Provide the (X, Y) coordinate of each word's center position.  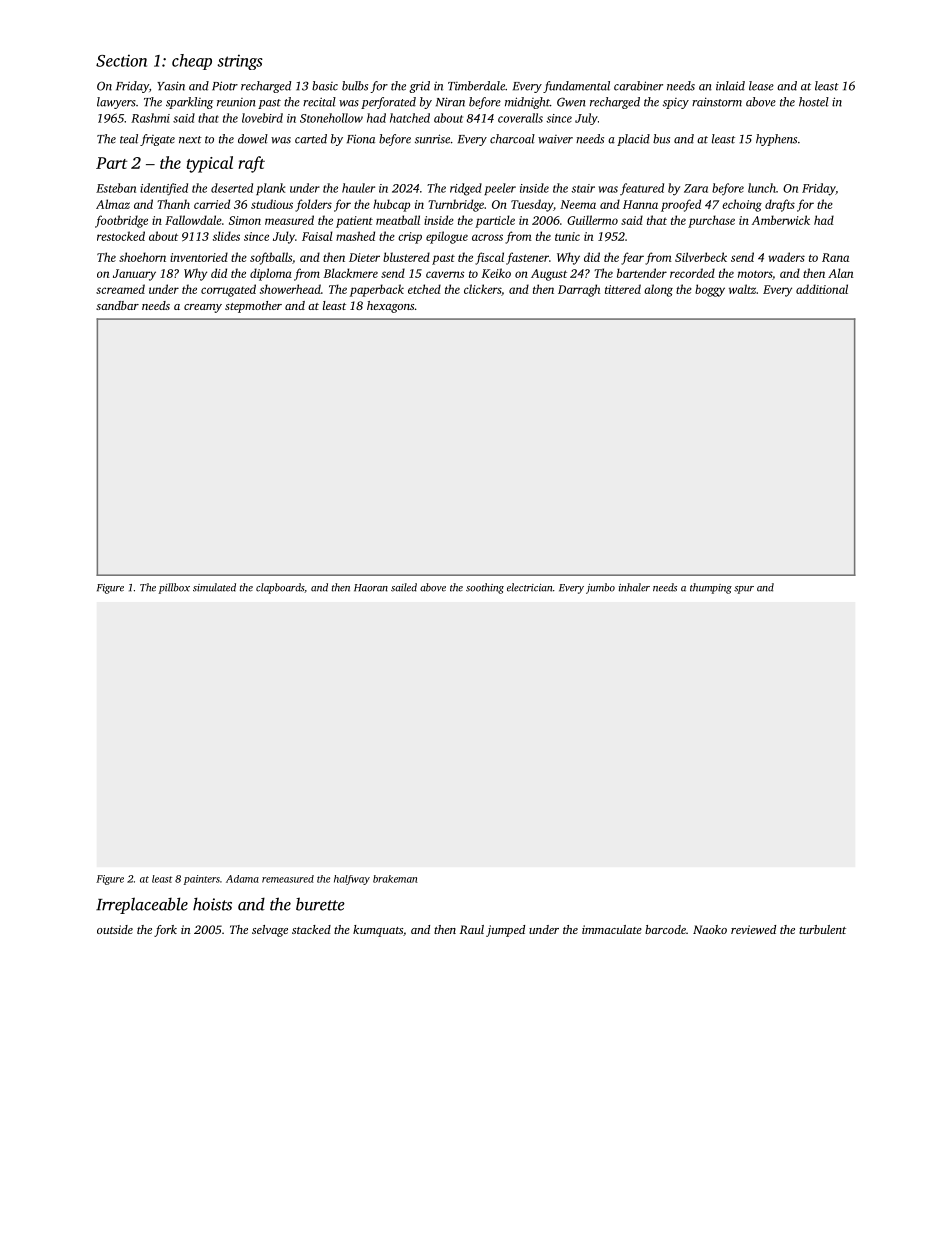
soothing (485, 588)
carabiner (638, 86)
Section (121, 60)
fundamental (576, 87)
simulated (214, 587)
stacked (311, 929)
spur (744, 590)
